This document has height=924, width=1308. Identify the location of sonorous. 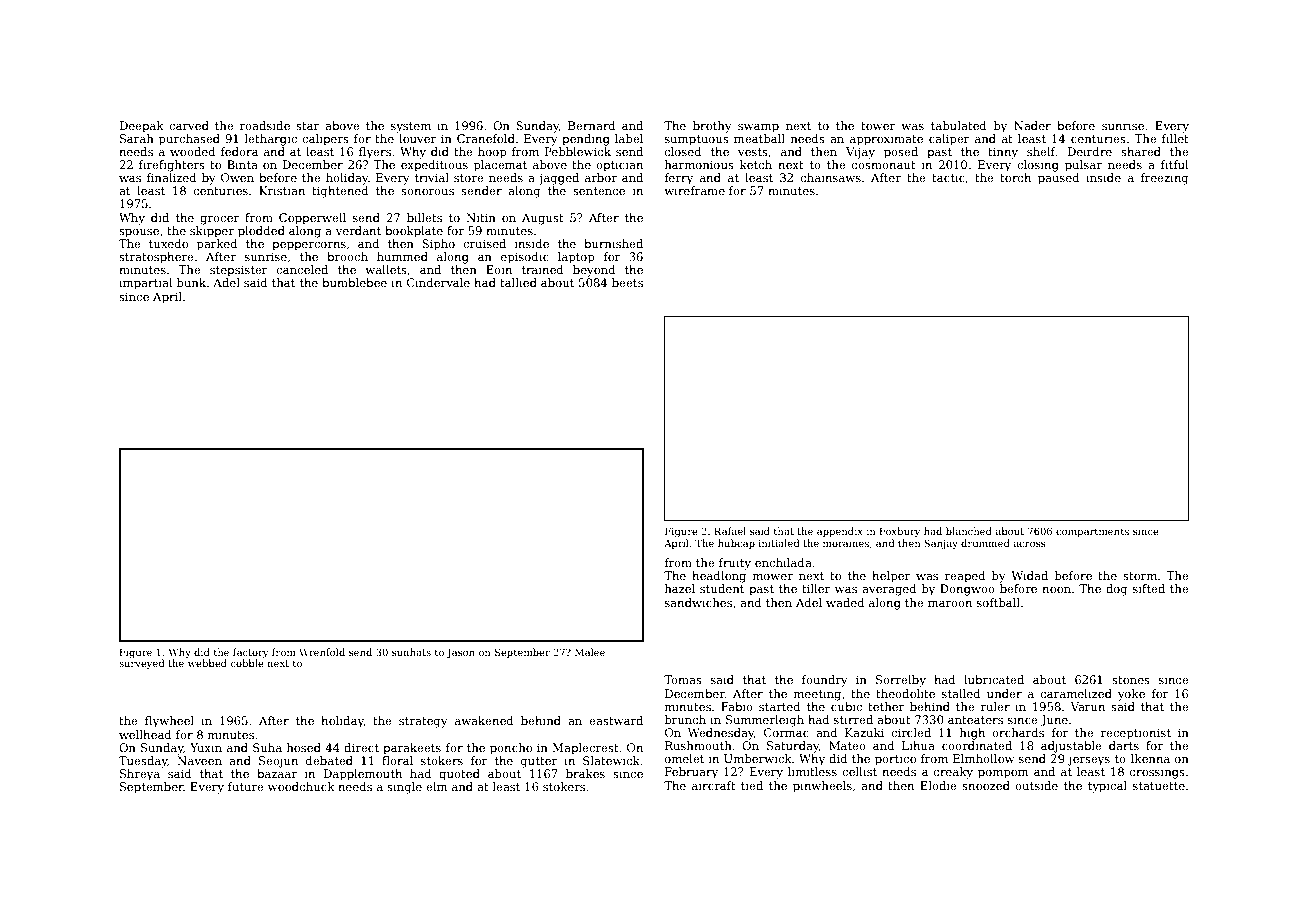
(427, 192).
